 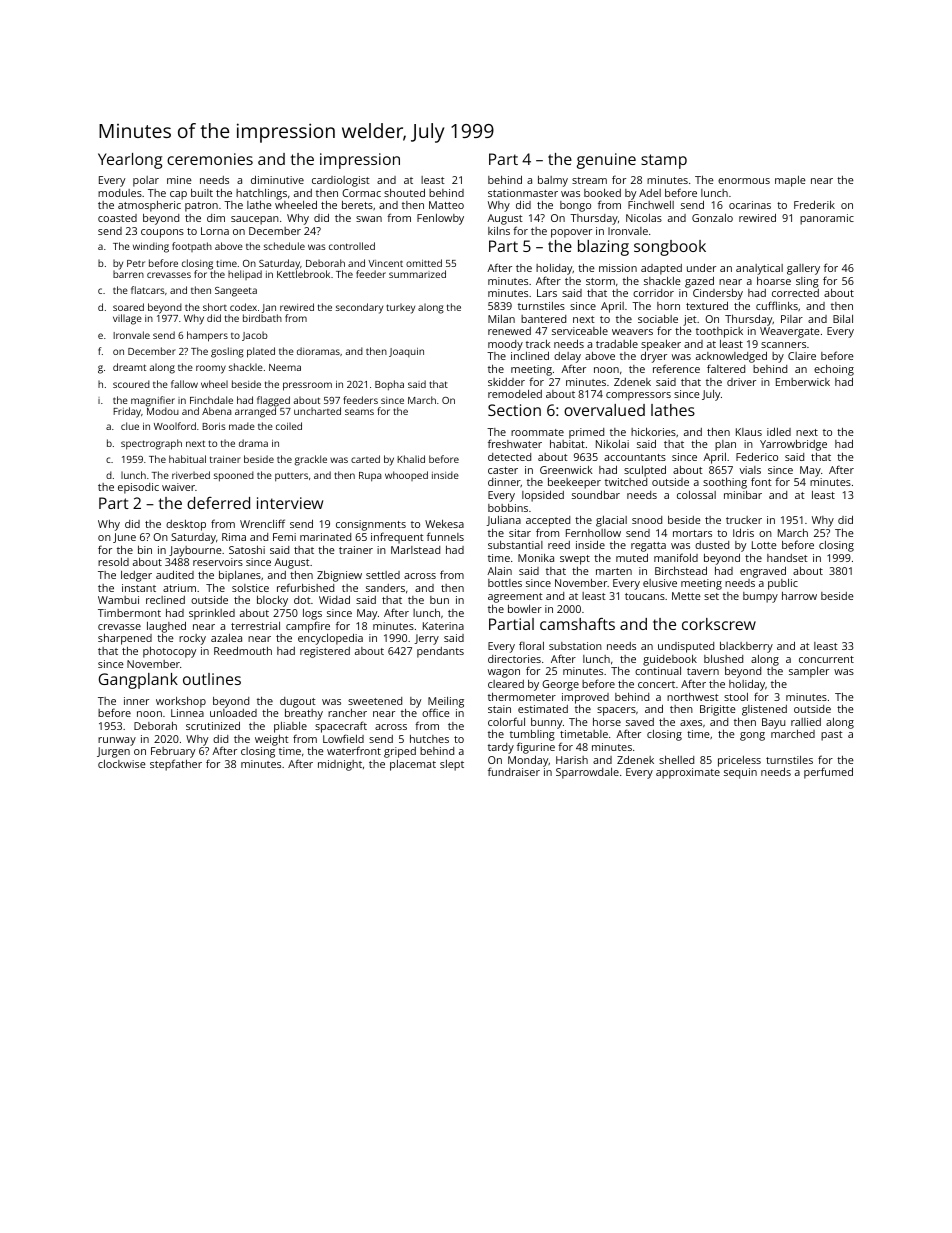 What do you see at coordinates (213, 726) in the page?
I see `scrutinized` at bounding box center [213, 726].
